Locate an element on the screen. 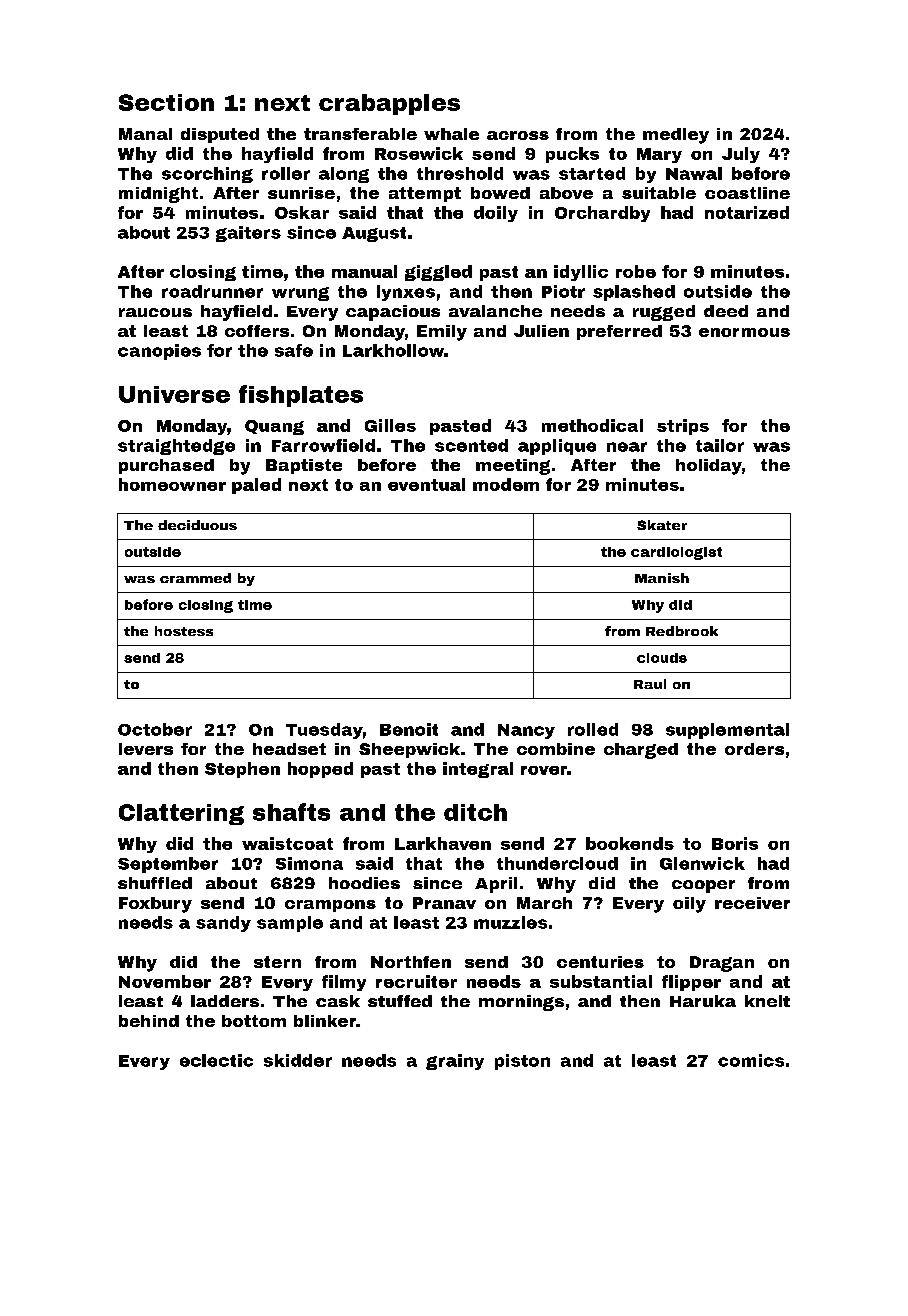 This screenshot has height=1316, width=908. grainy is located at coordinates (455, 1062).
